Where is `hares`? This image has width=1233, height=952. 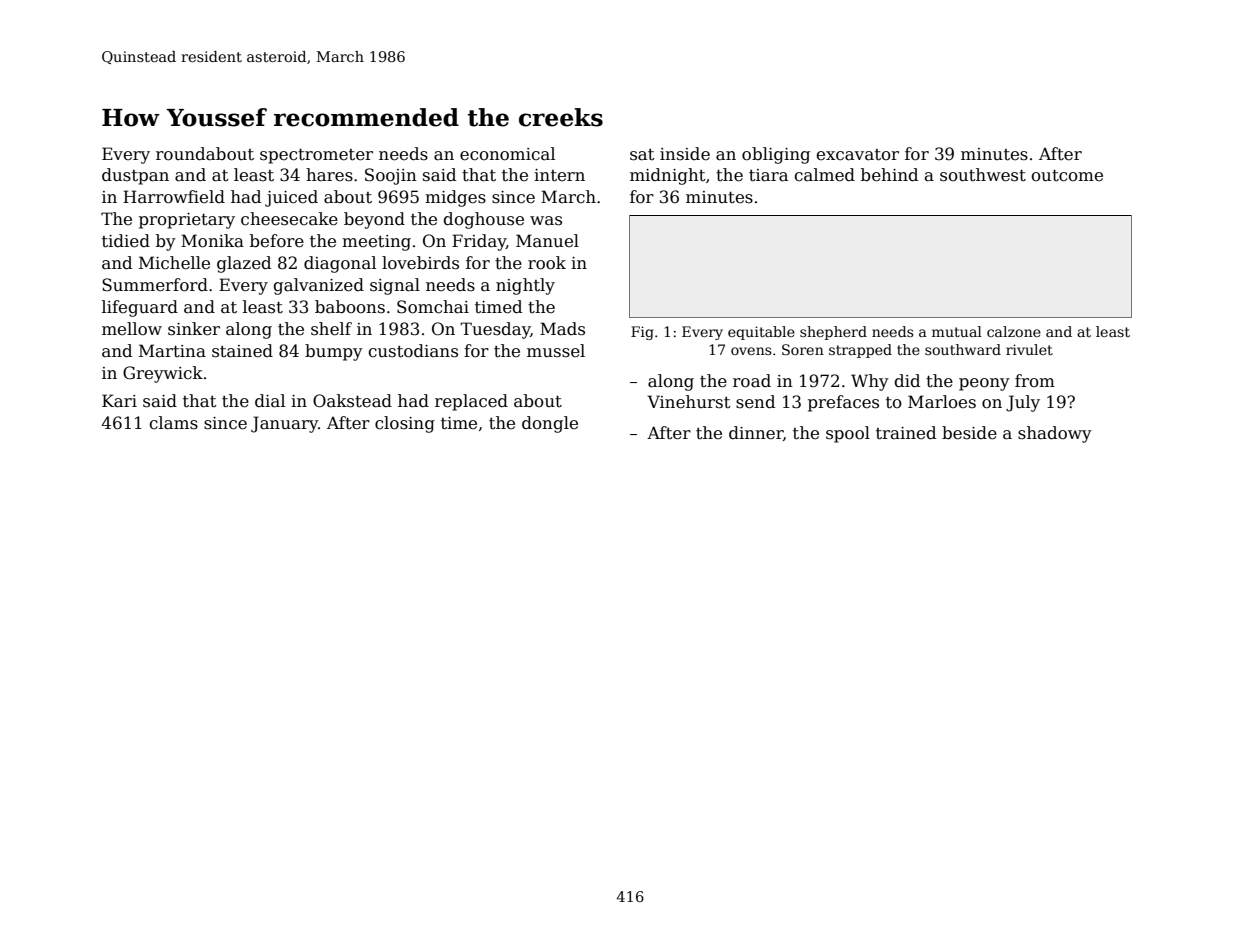 hares is located at coordinates (329, 175).
